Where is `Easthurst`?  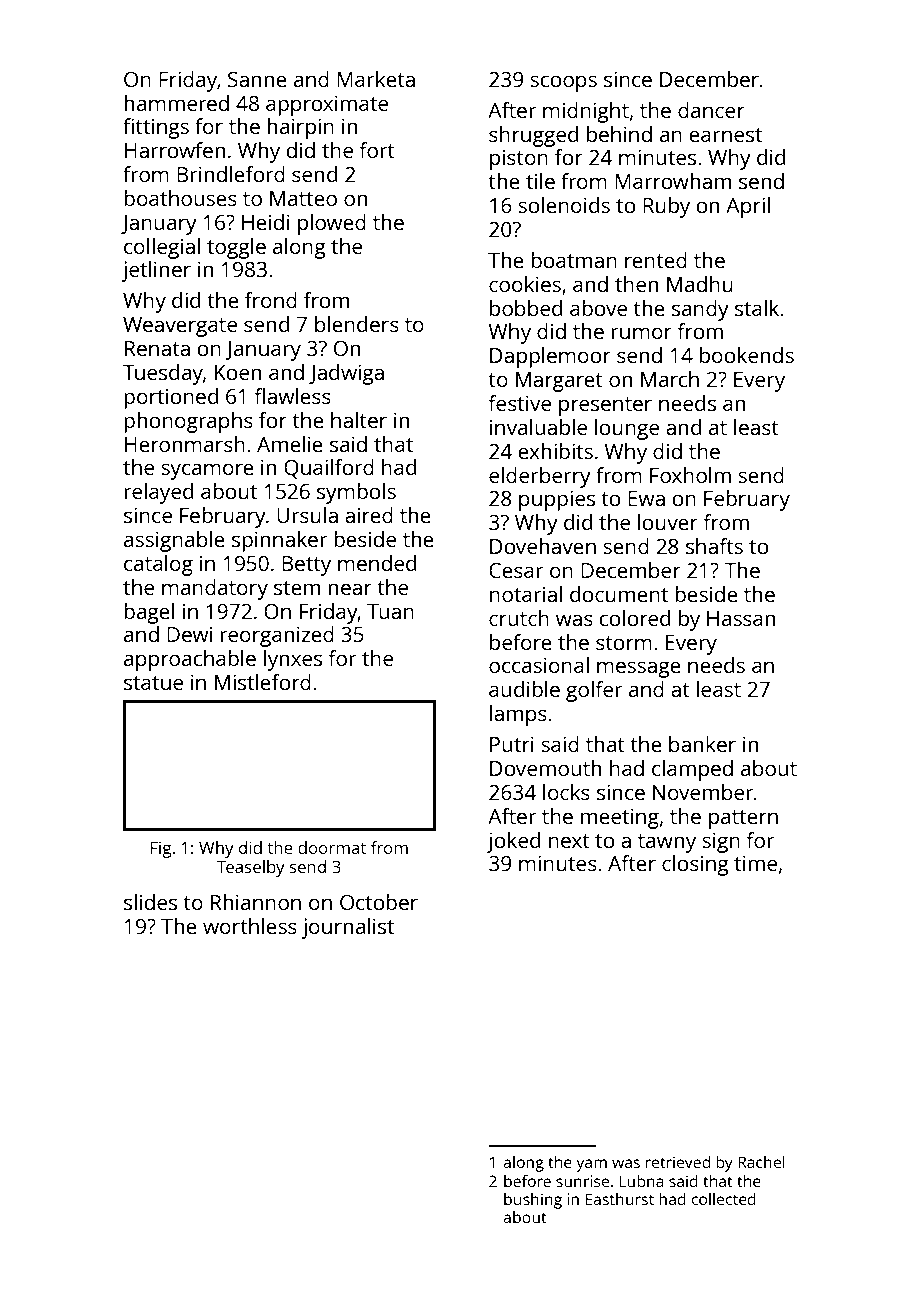 Easthurst is located at coordinates (620, 1199).
